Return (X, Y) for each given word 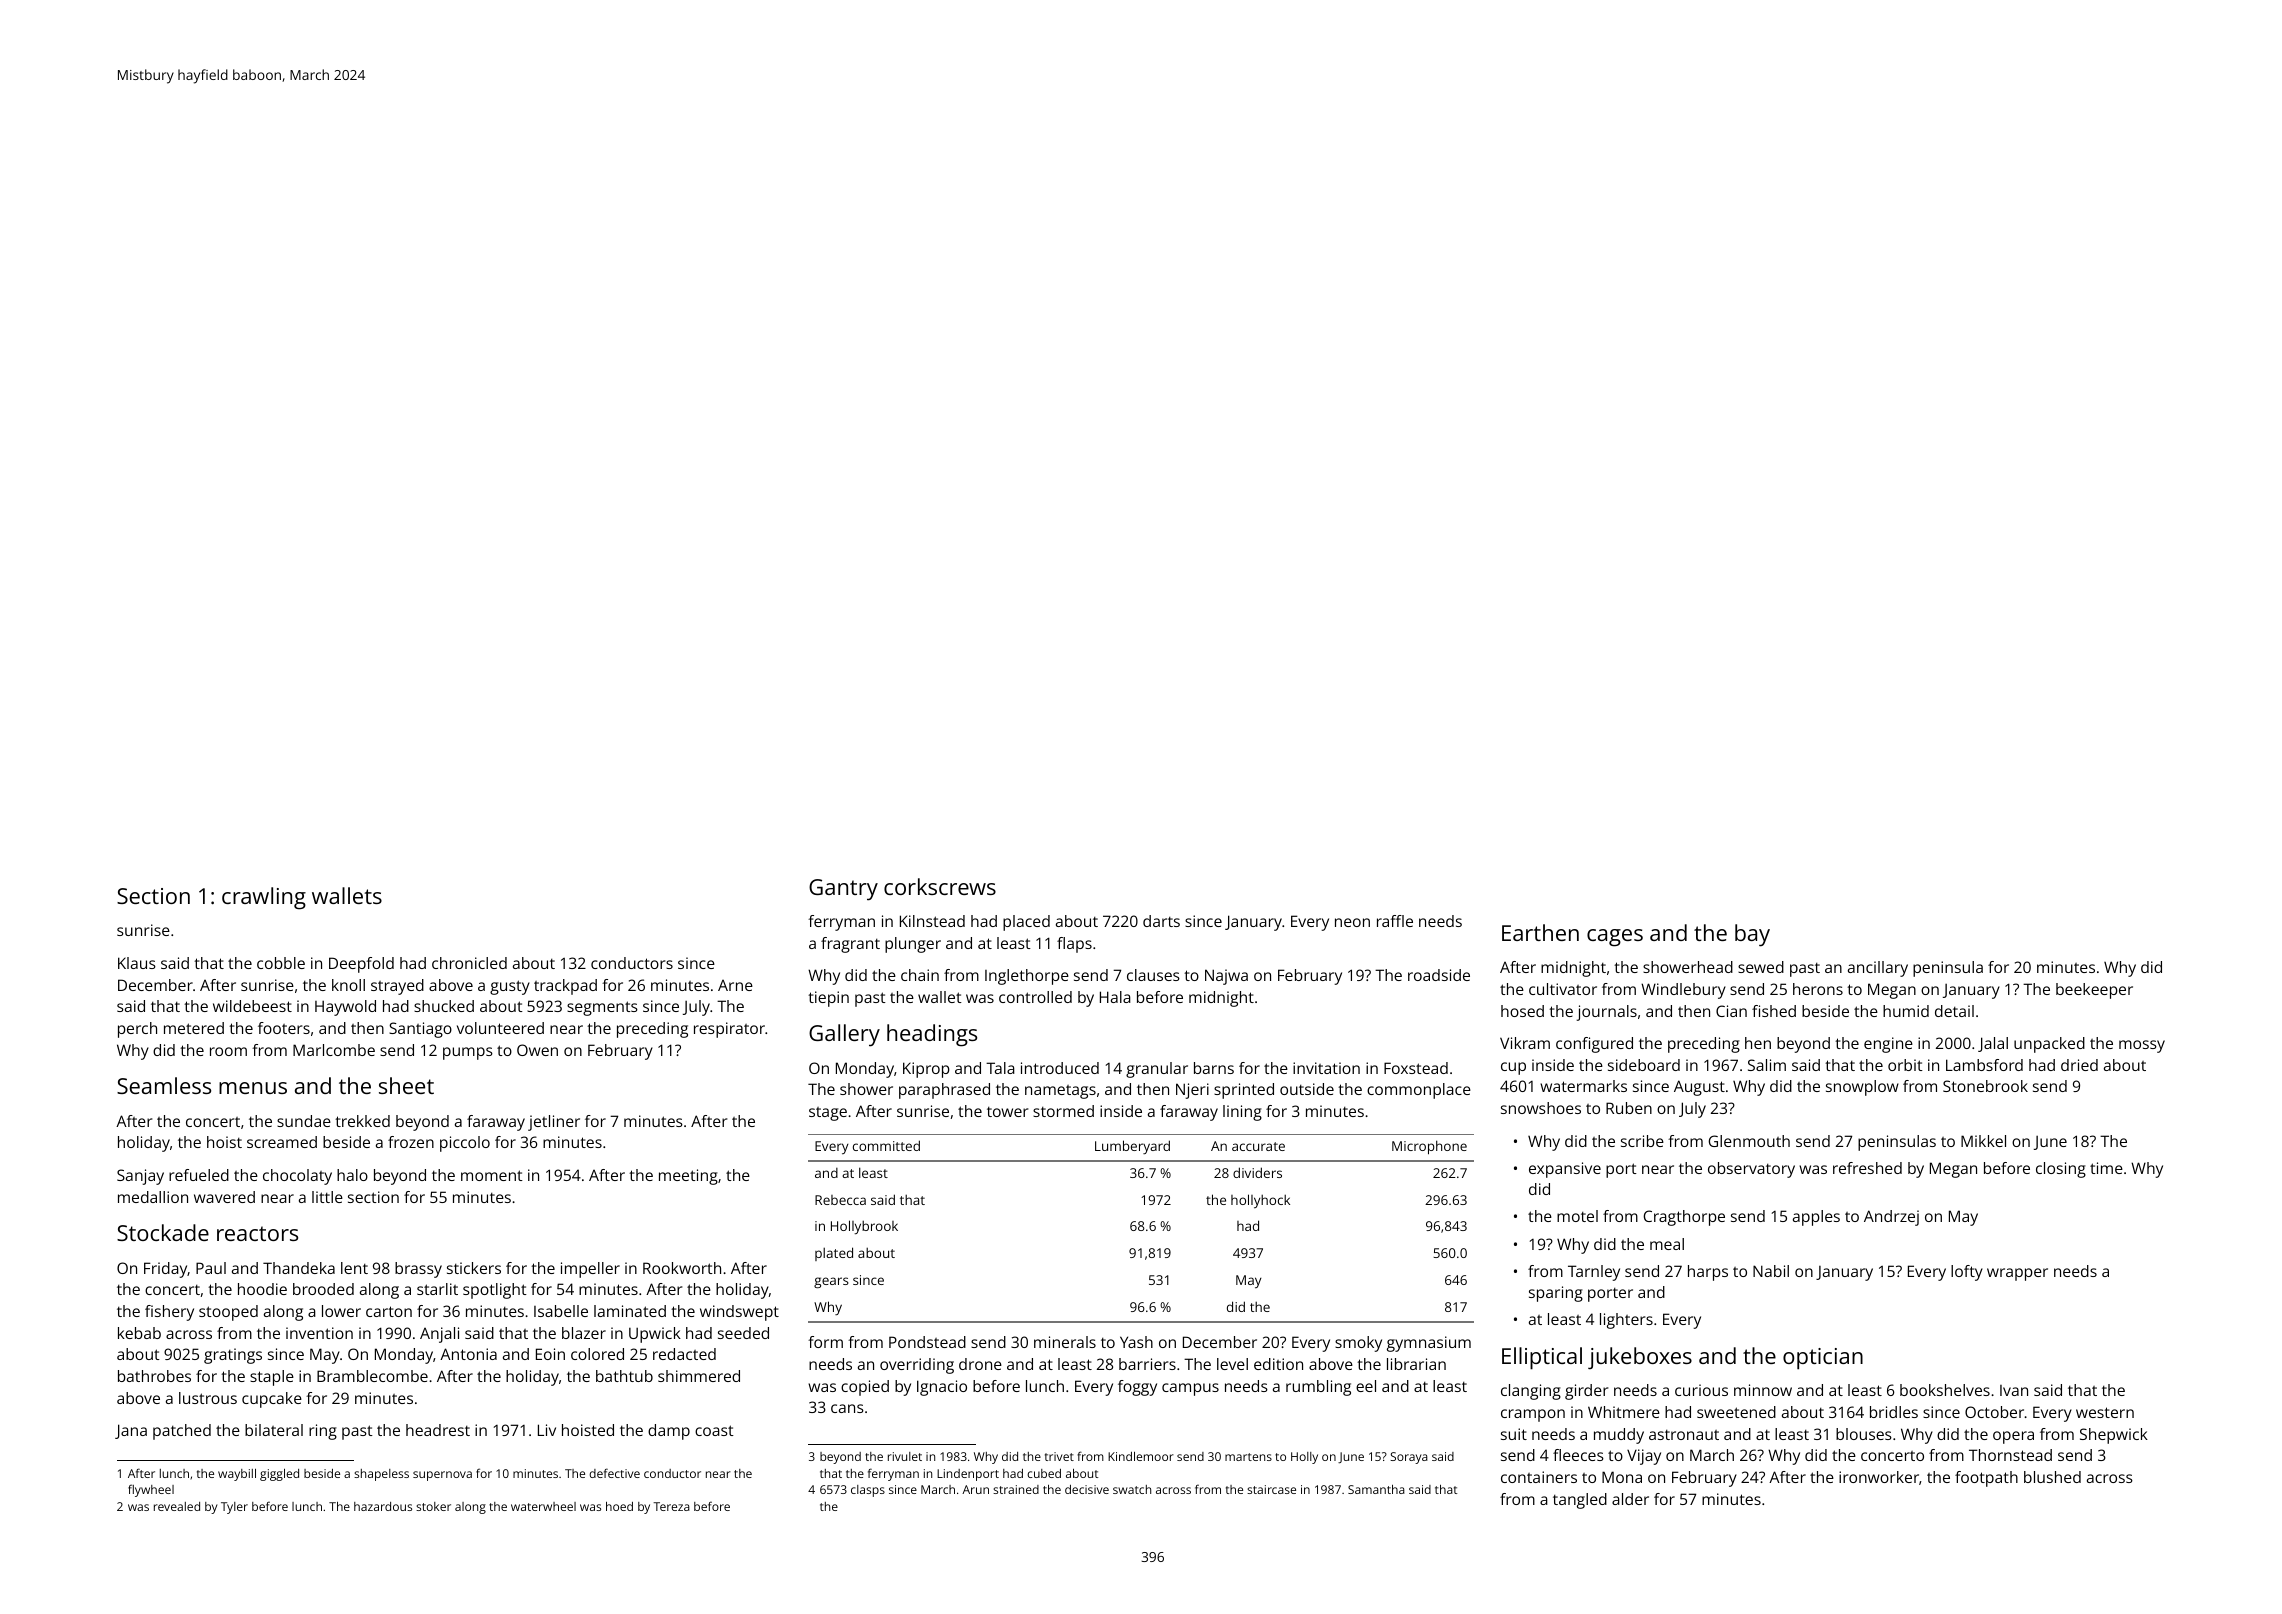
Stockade (163, 1232)
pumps (468, 1053)
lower (341, 1311)
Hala (1115, 997)
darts (1161, 921)
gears (831, 1282)
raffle (1395, 921)
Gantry (843, 890)
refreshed (1867, 1168)
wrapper (2017, 1274)
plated (834, 1254)
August (1699, 1088)
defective (614, 1473)
